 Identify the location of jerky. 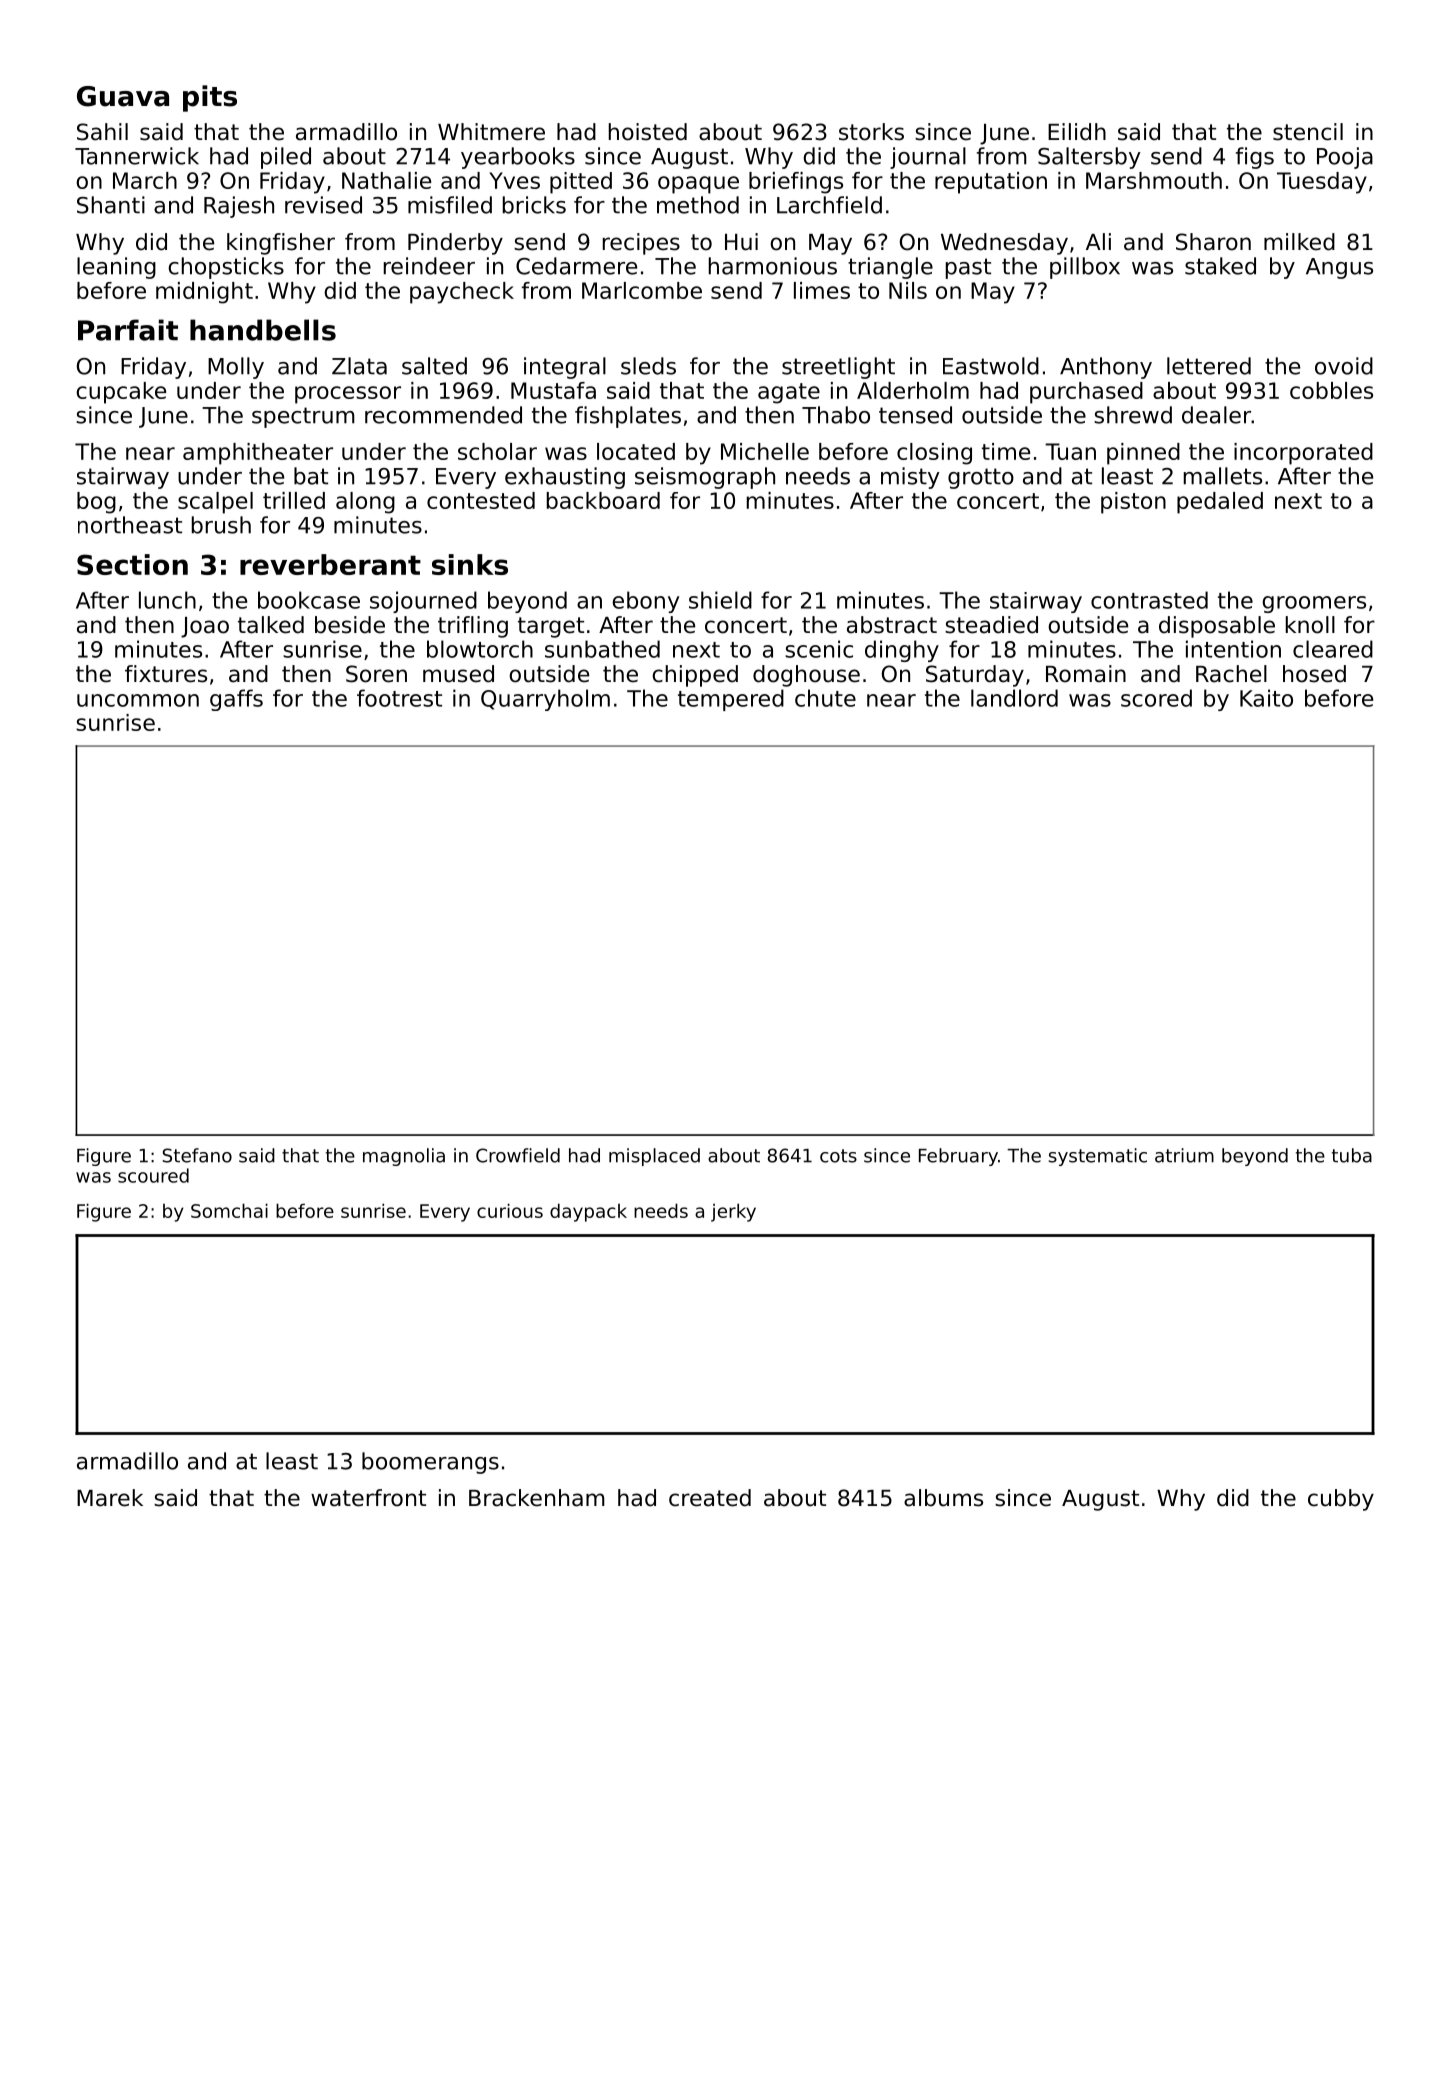
(733, 1212).
